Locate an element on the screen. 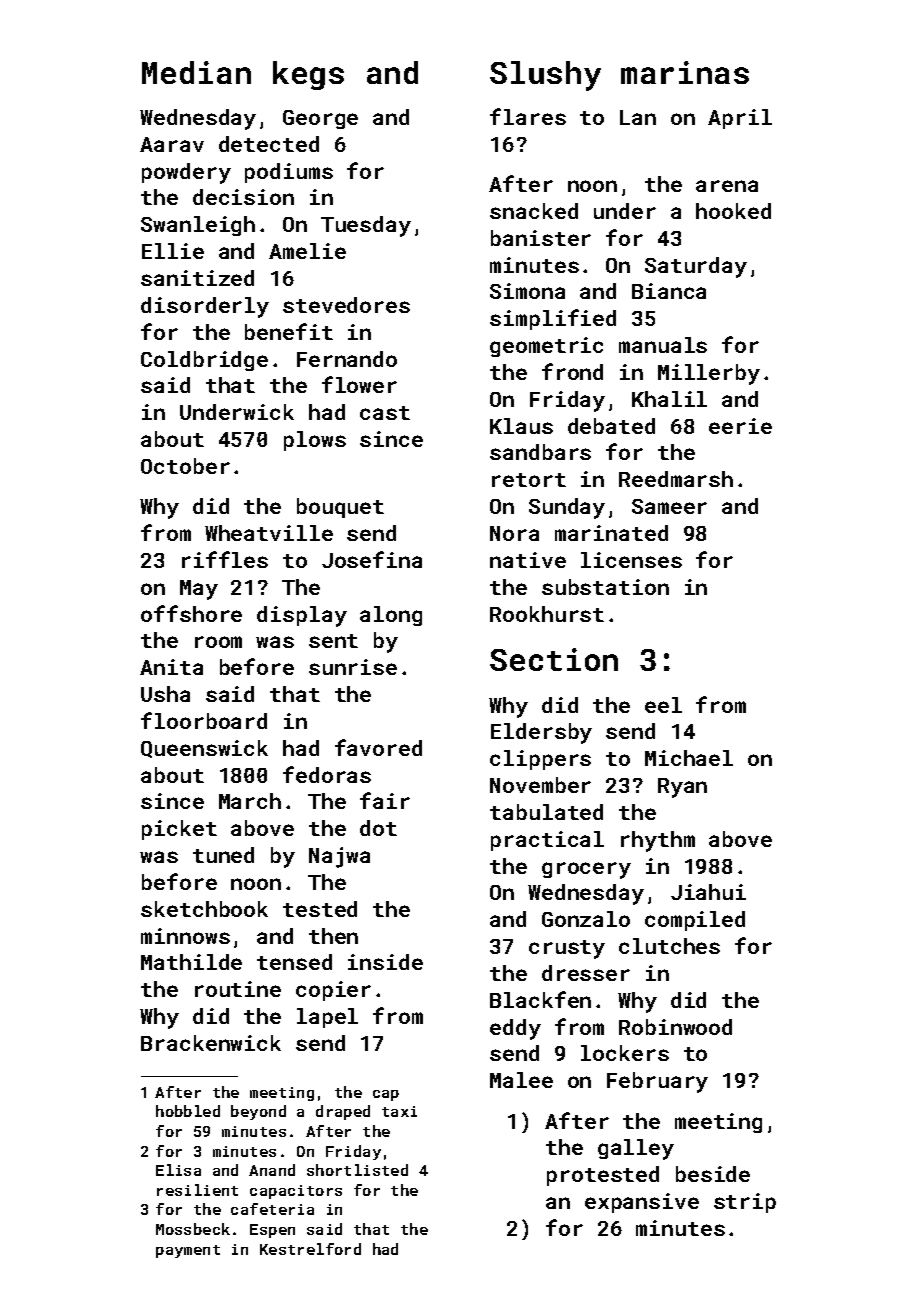  grocery is located at coordinates (586, 870).
